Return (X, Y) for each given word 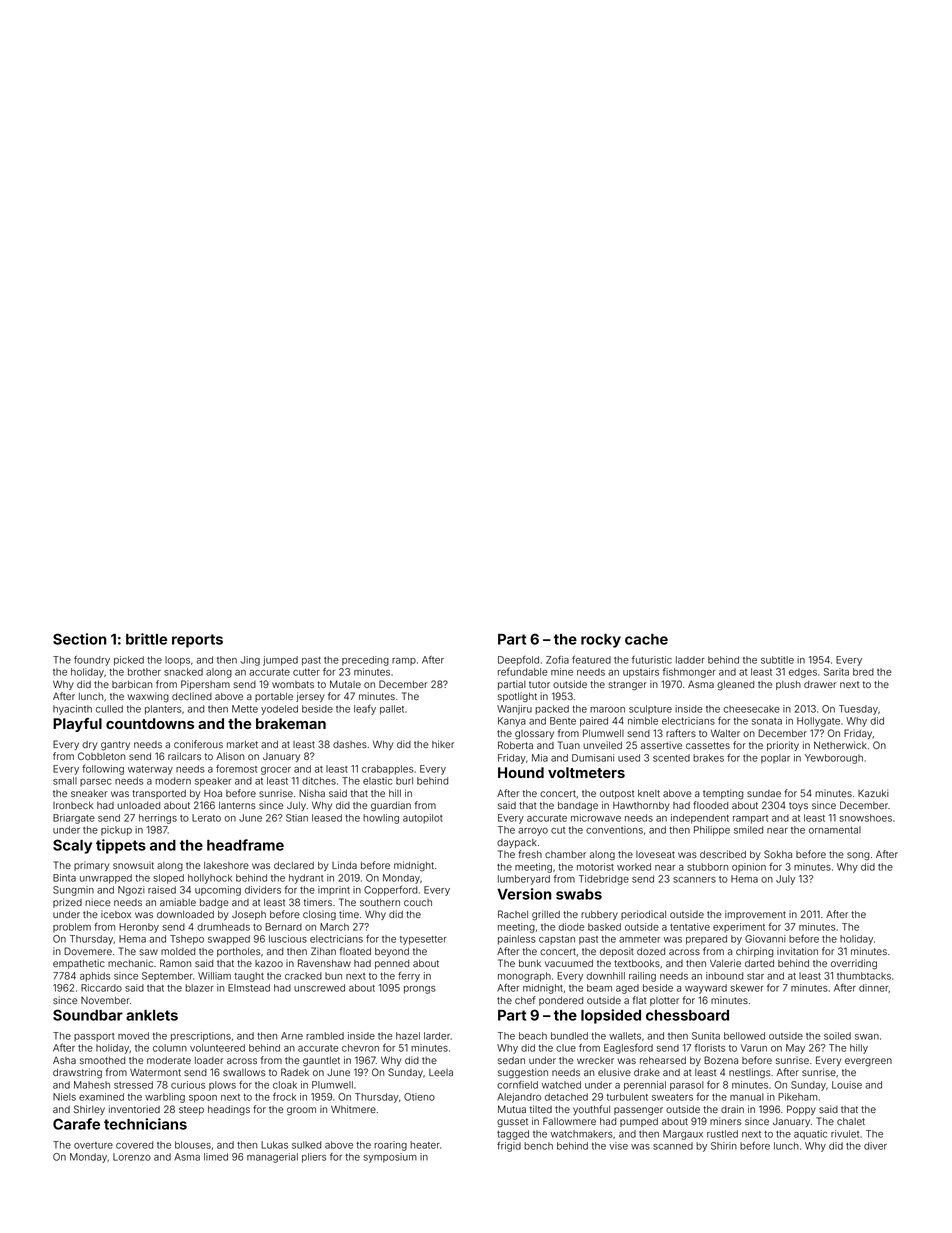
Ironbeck (73, 805)
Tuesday (858, 710)
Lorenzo (132, 1157)
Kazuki (873, 793)
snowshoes (865, 818)
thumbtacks (864, 976)
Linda (344, 865)
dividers (263, 890)
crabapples (387, 770)
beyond (392, 952)
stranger (628, 686)
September (167, 977)
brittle (146, 639)
